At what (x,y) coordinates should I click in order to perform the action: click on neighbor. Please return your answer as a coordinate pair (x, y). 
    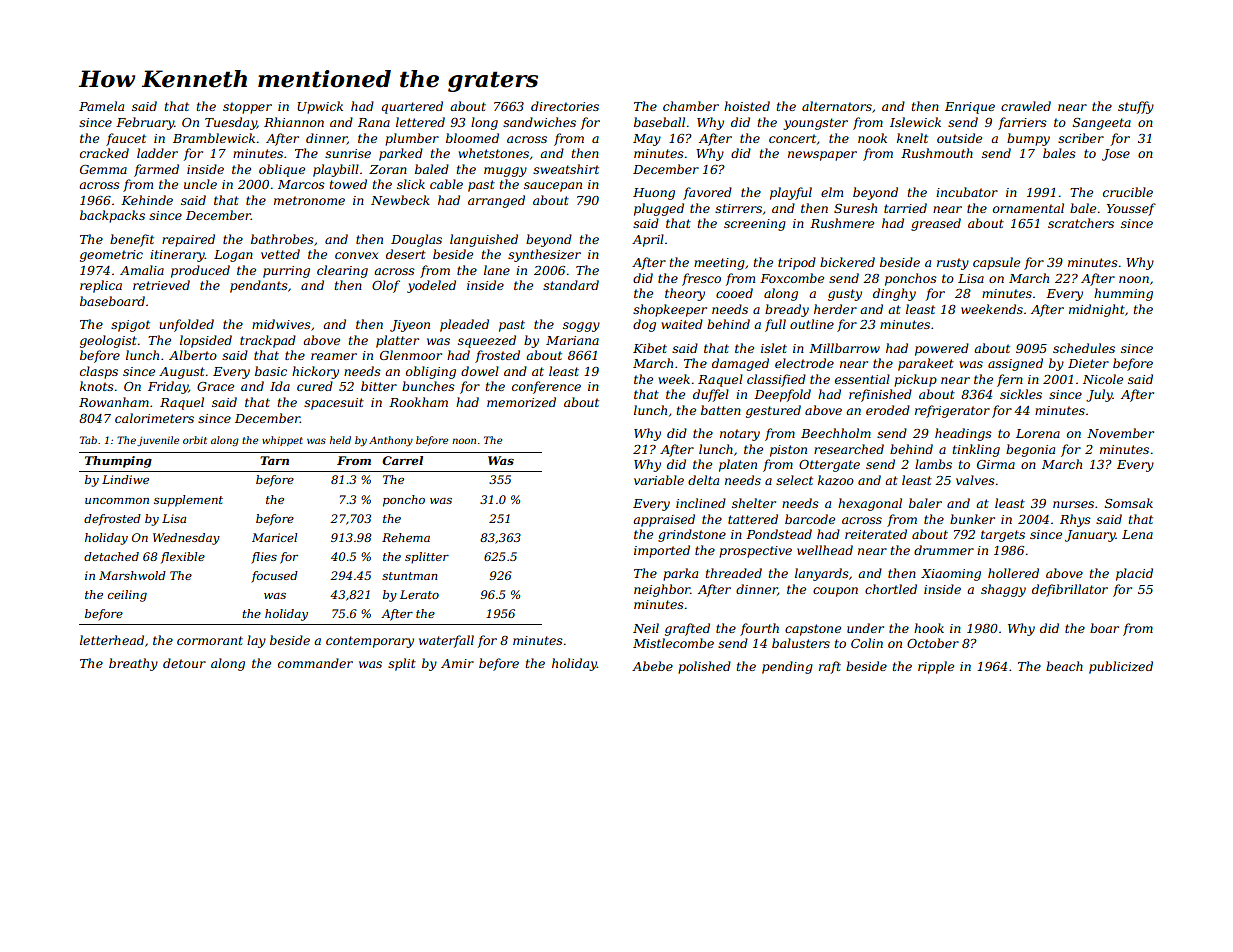
    Looking at the image, I should click on (662, 590).
